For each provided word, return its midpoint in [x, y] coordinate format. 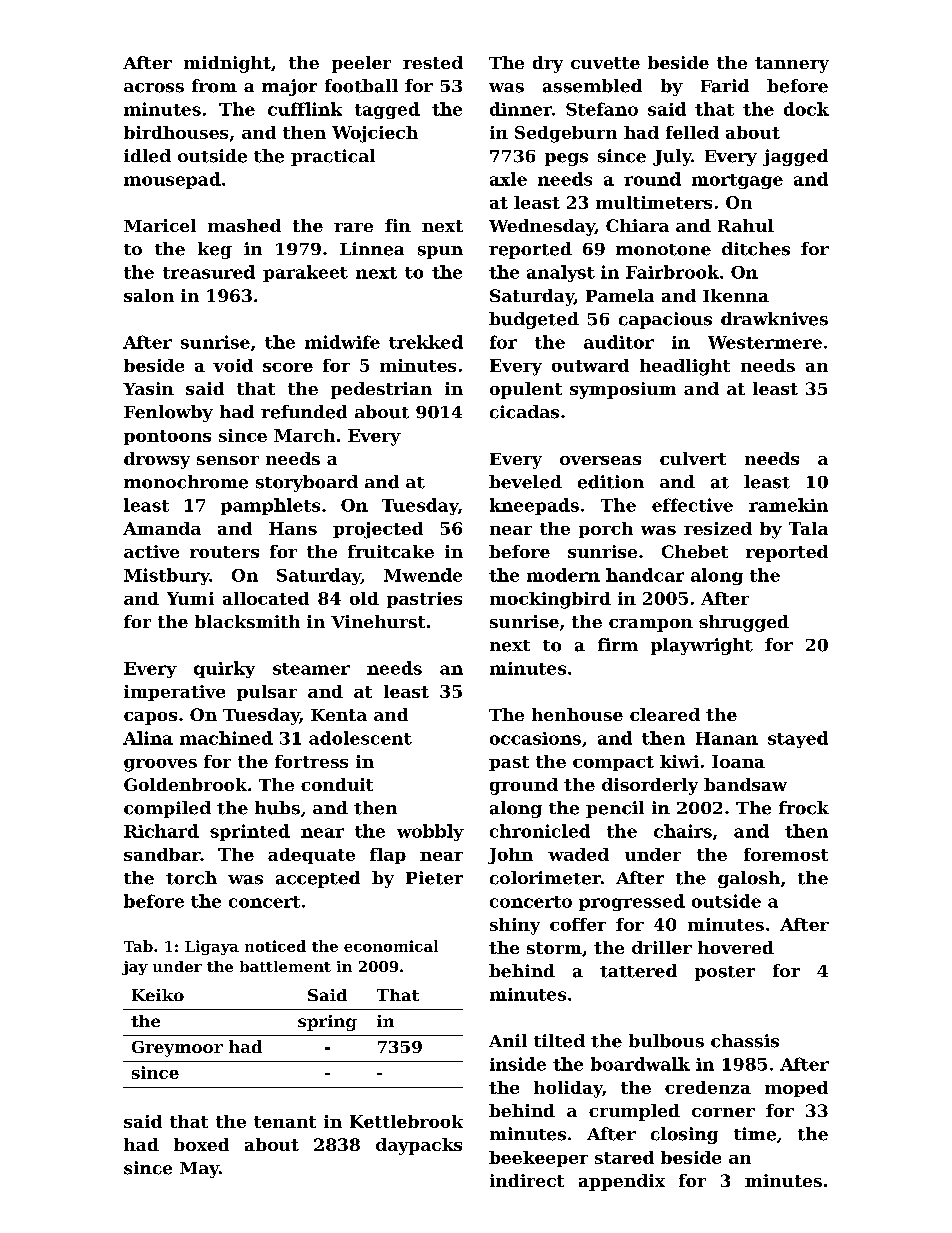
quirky [224, 669]
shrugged [744, 623]
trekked [426, 342]
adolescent [360, 738]
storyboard [307, 483]
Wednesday [542, 227]
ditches [756, 249]
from [214, 86]
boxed [201, 1144]
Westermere [765, 342]
